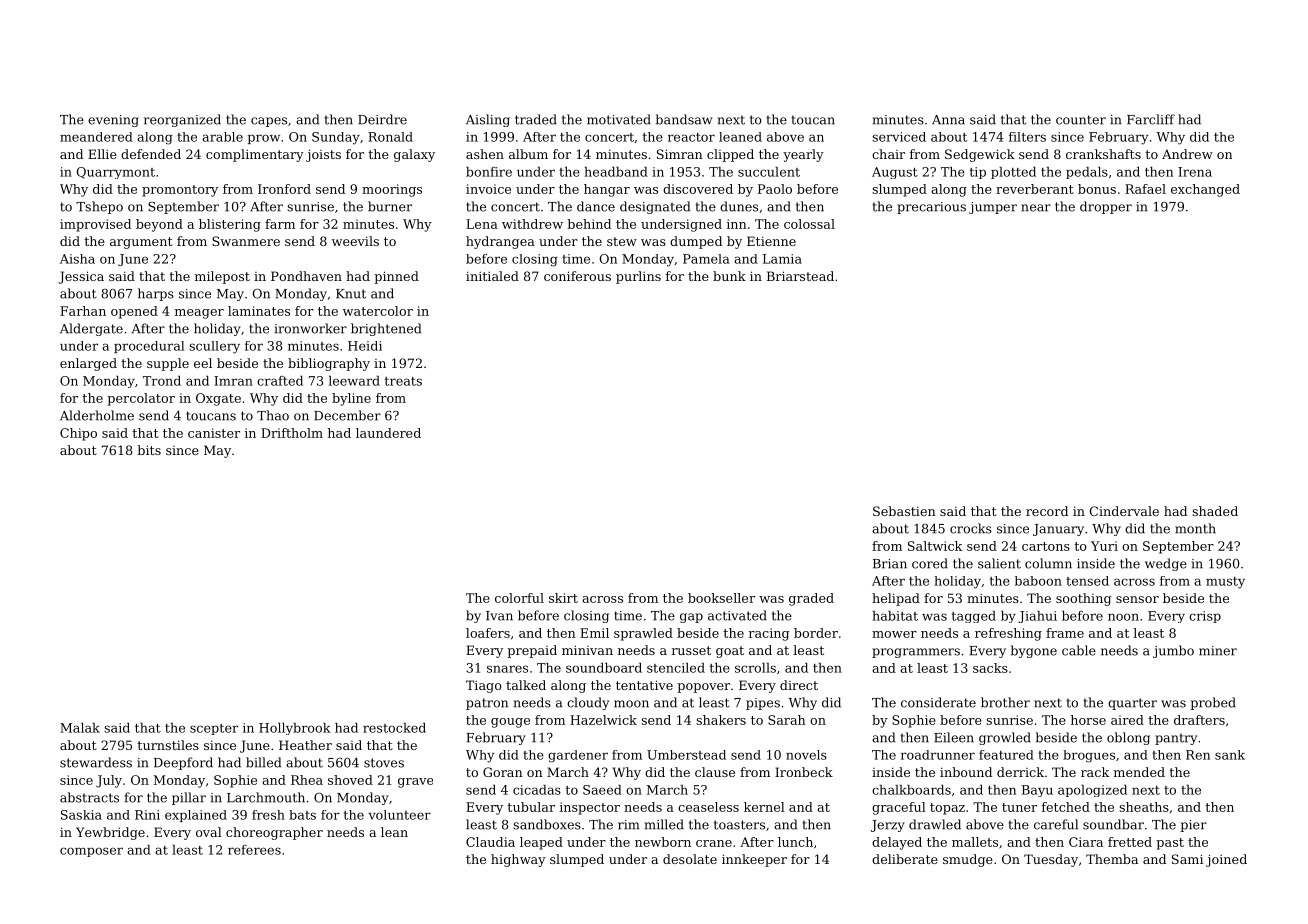  I want to click on soundboard, so click(604, 668).
